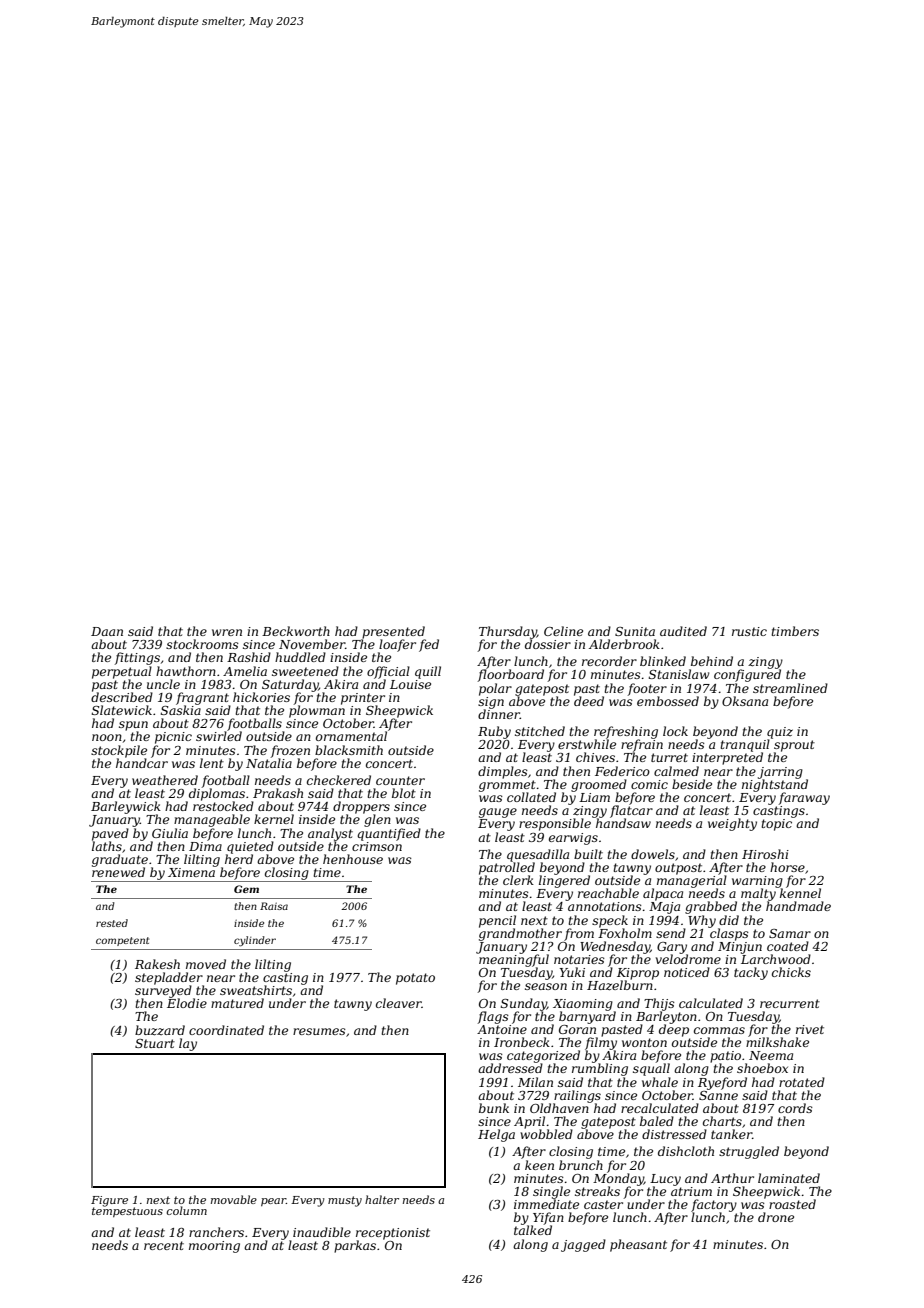  What do you see at coordinates (644, 1042) in the image?
I see `wonton` at bounding box center [644, 1042].
